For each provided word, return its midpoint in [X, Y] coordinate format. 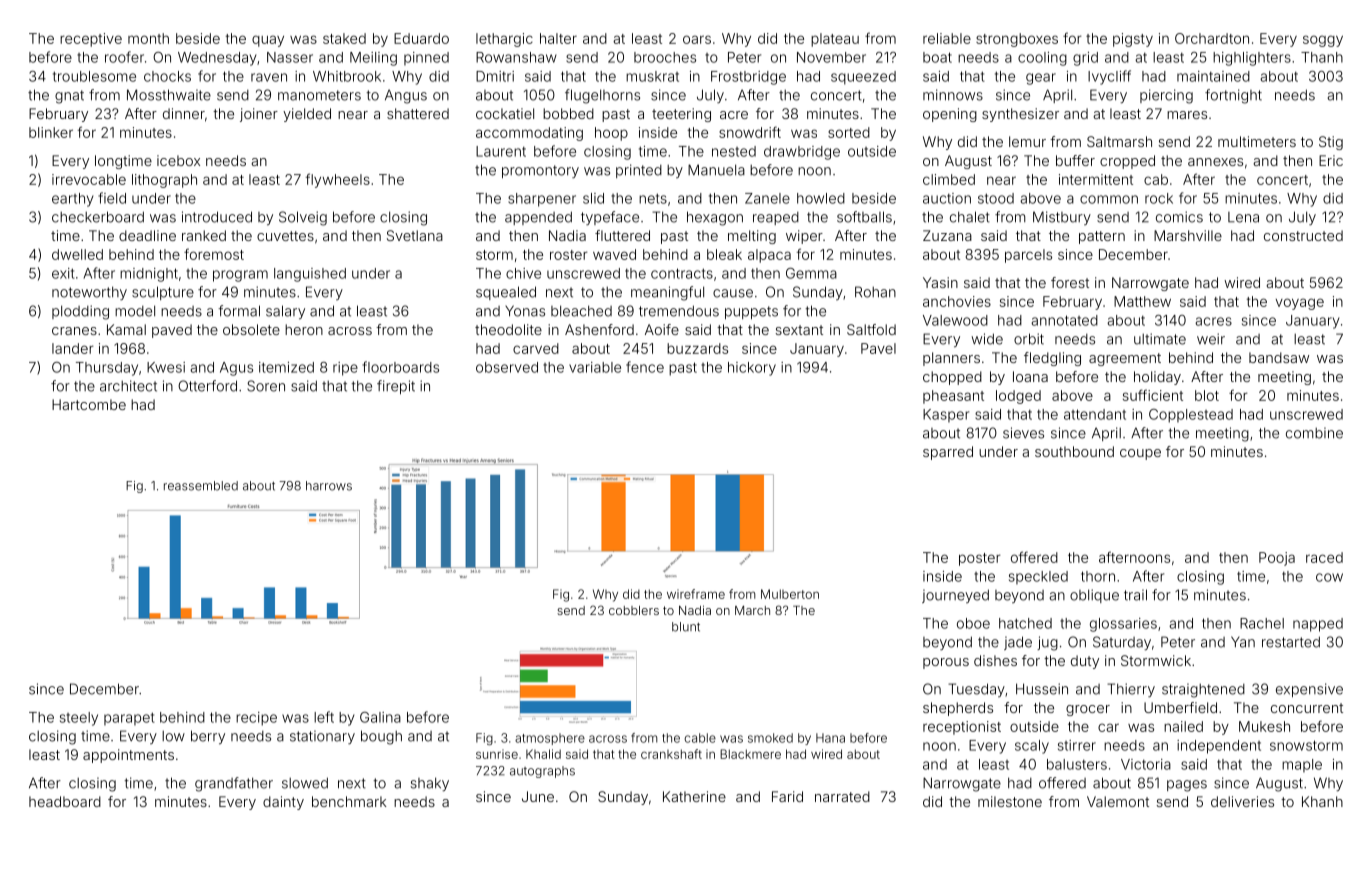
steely [79, 719]
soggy [1323, 41]
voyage [1299, 304]
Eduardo [421, 38]
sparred [948, 453]
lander [73, 348]
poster [980, 559]
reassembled [201, 486]
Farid [787, 796]
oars [697, 39]
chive [523, 273]
